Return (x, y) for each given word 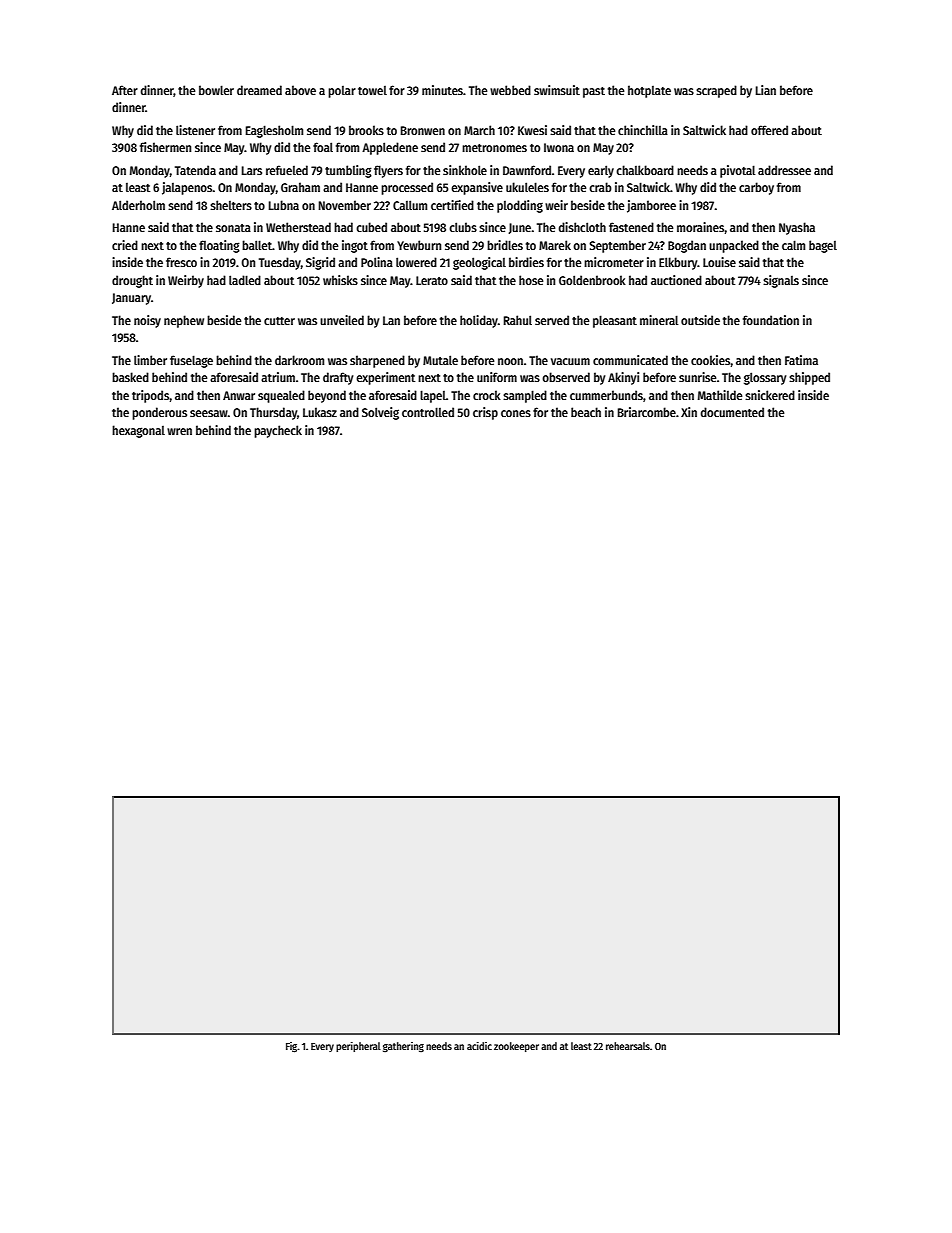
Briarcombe (647, 412)
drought (132, 281)
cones (516, 413)
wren (179, 431)
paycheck (278, 431)
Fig (292, 1047)
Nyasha (797, 228)
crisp (485, 413)
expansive (477, 188)
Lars (252, 170)
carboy (756, 188)
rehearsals (628, 1046)
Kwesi (532, 130)
